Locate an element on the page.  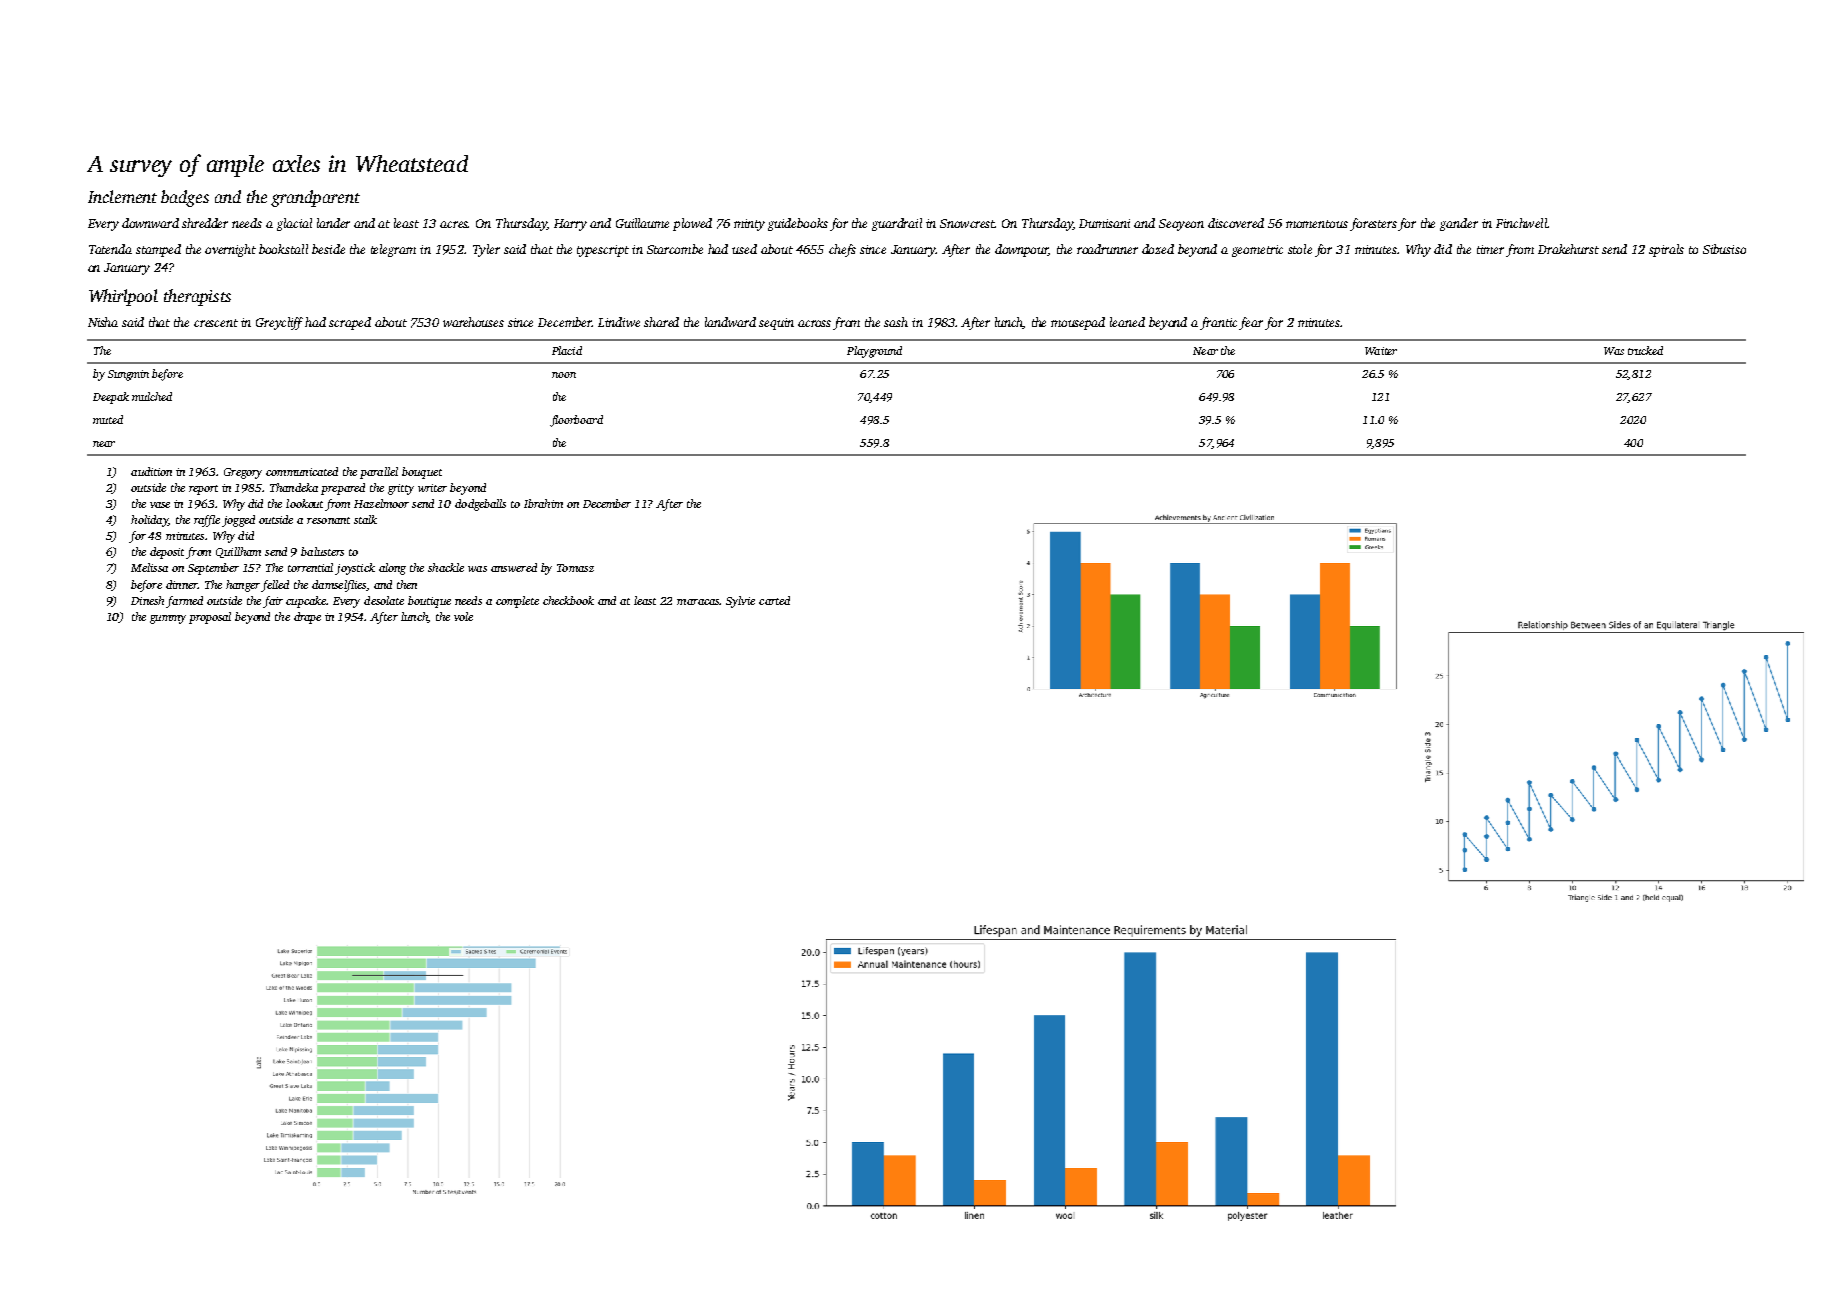
Dumisani is located at coordinates (1104, 223).
